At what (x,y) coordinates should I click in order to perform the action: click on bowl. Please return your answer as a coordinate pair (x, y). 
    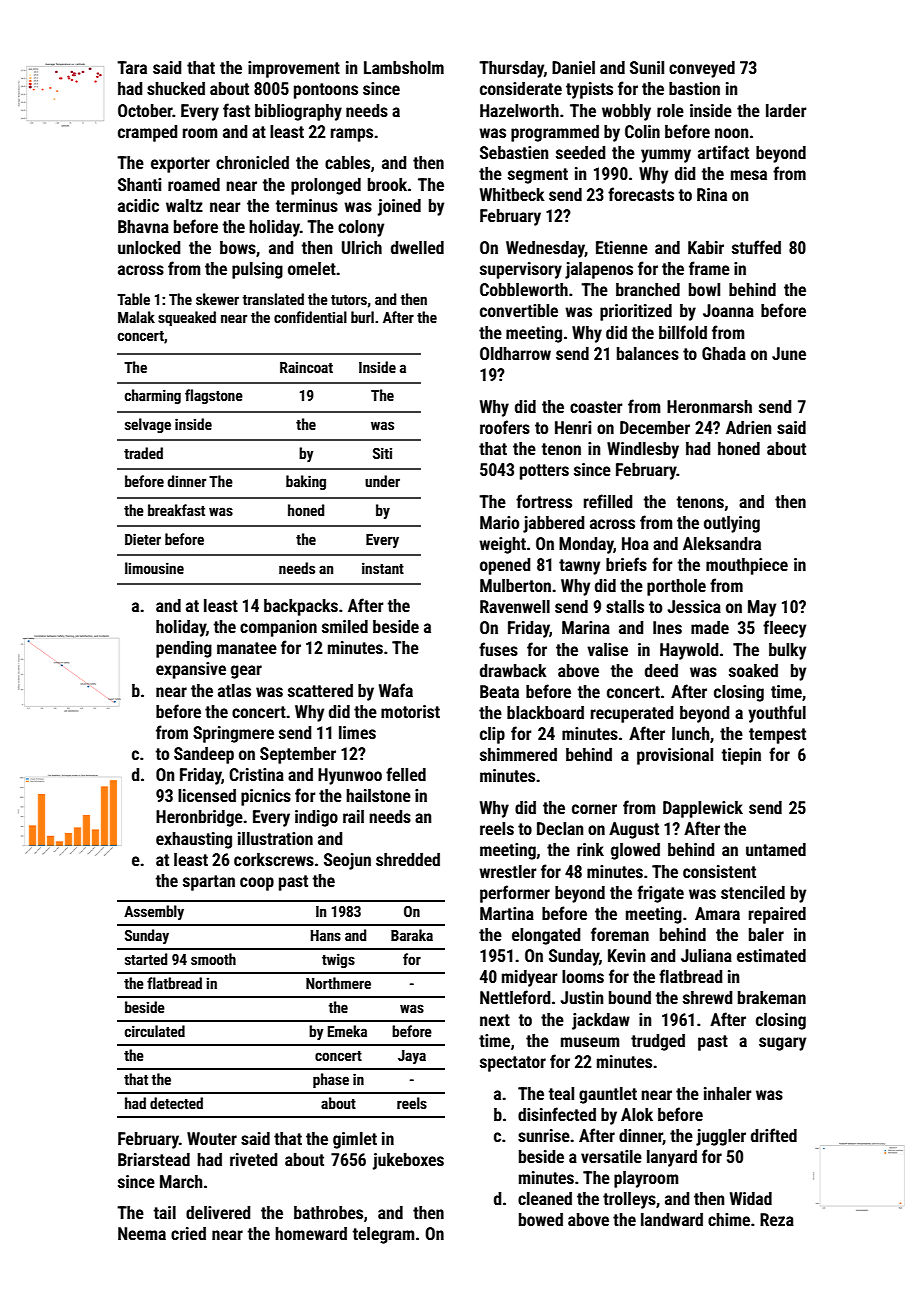
    Looking at the image, I should click on (704, 289).
